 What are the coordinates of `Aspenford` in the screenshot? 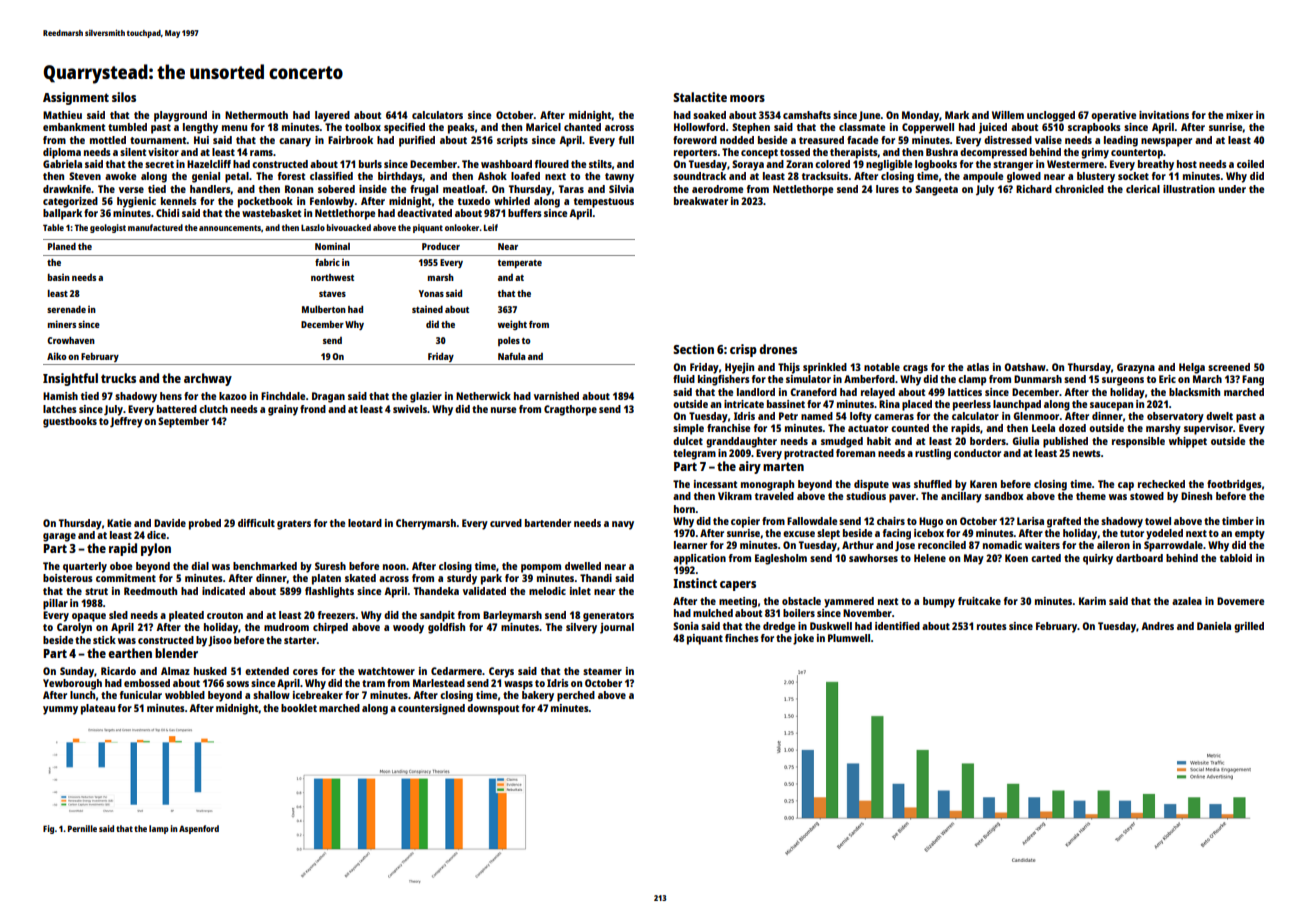 It's located at (199, 829).
